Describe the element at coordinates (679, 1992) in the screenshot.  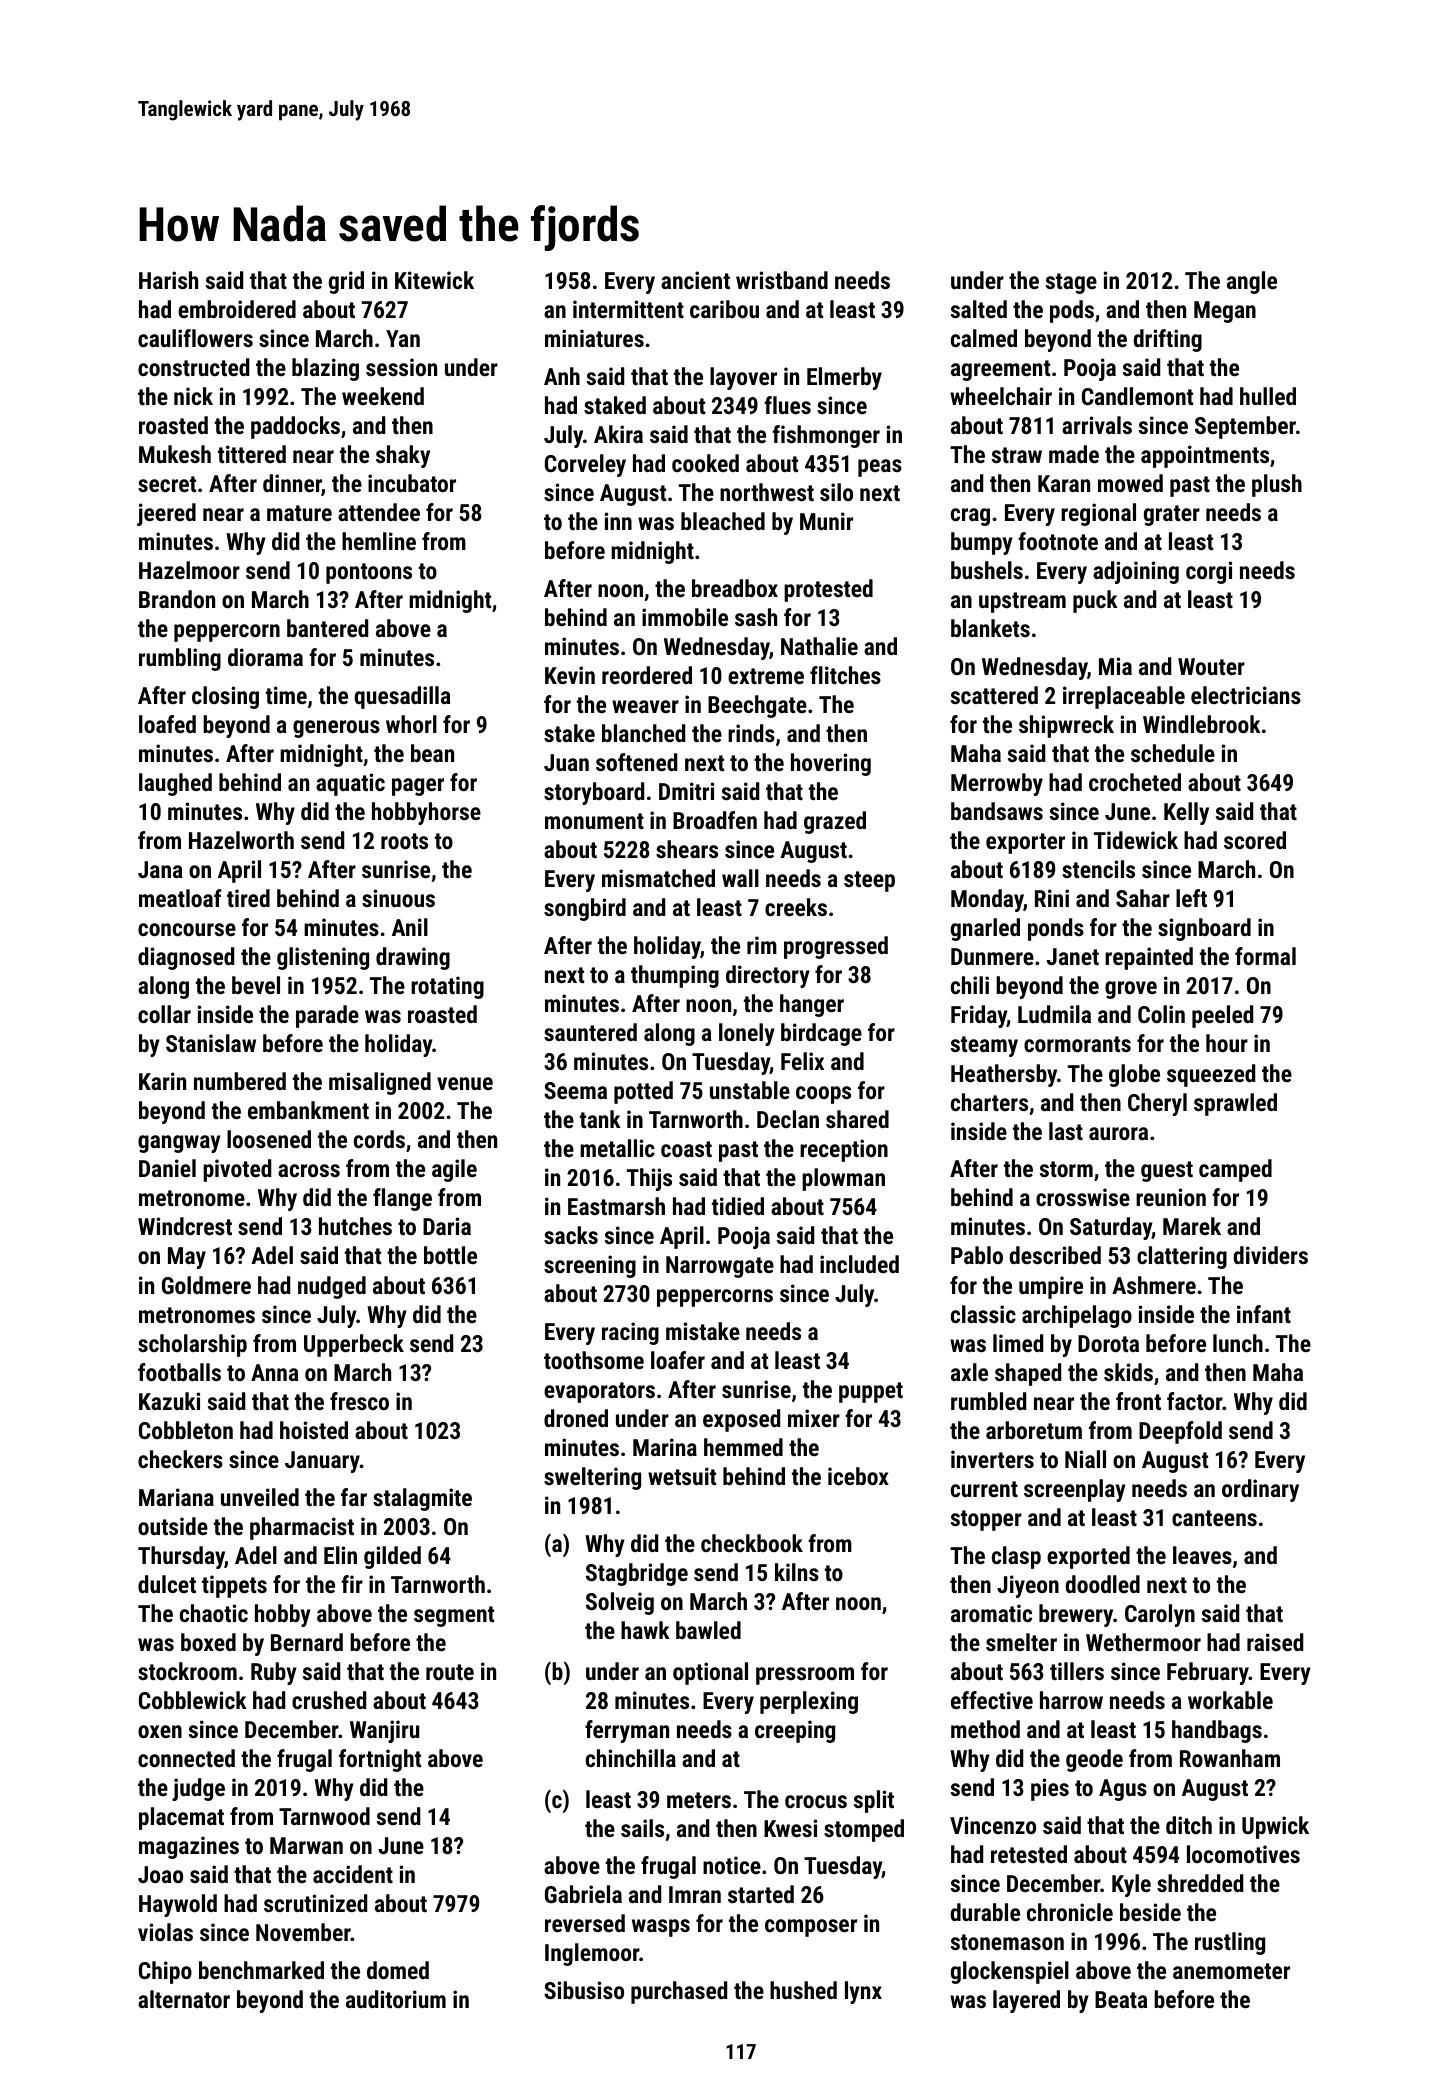
I see `purchased` at that location.
